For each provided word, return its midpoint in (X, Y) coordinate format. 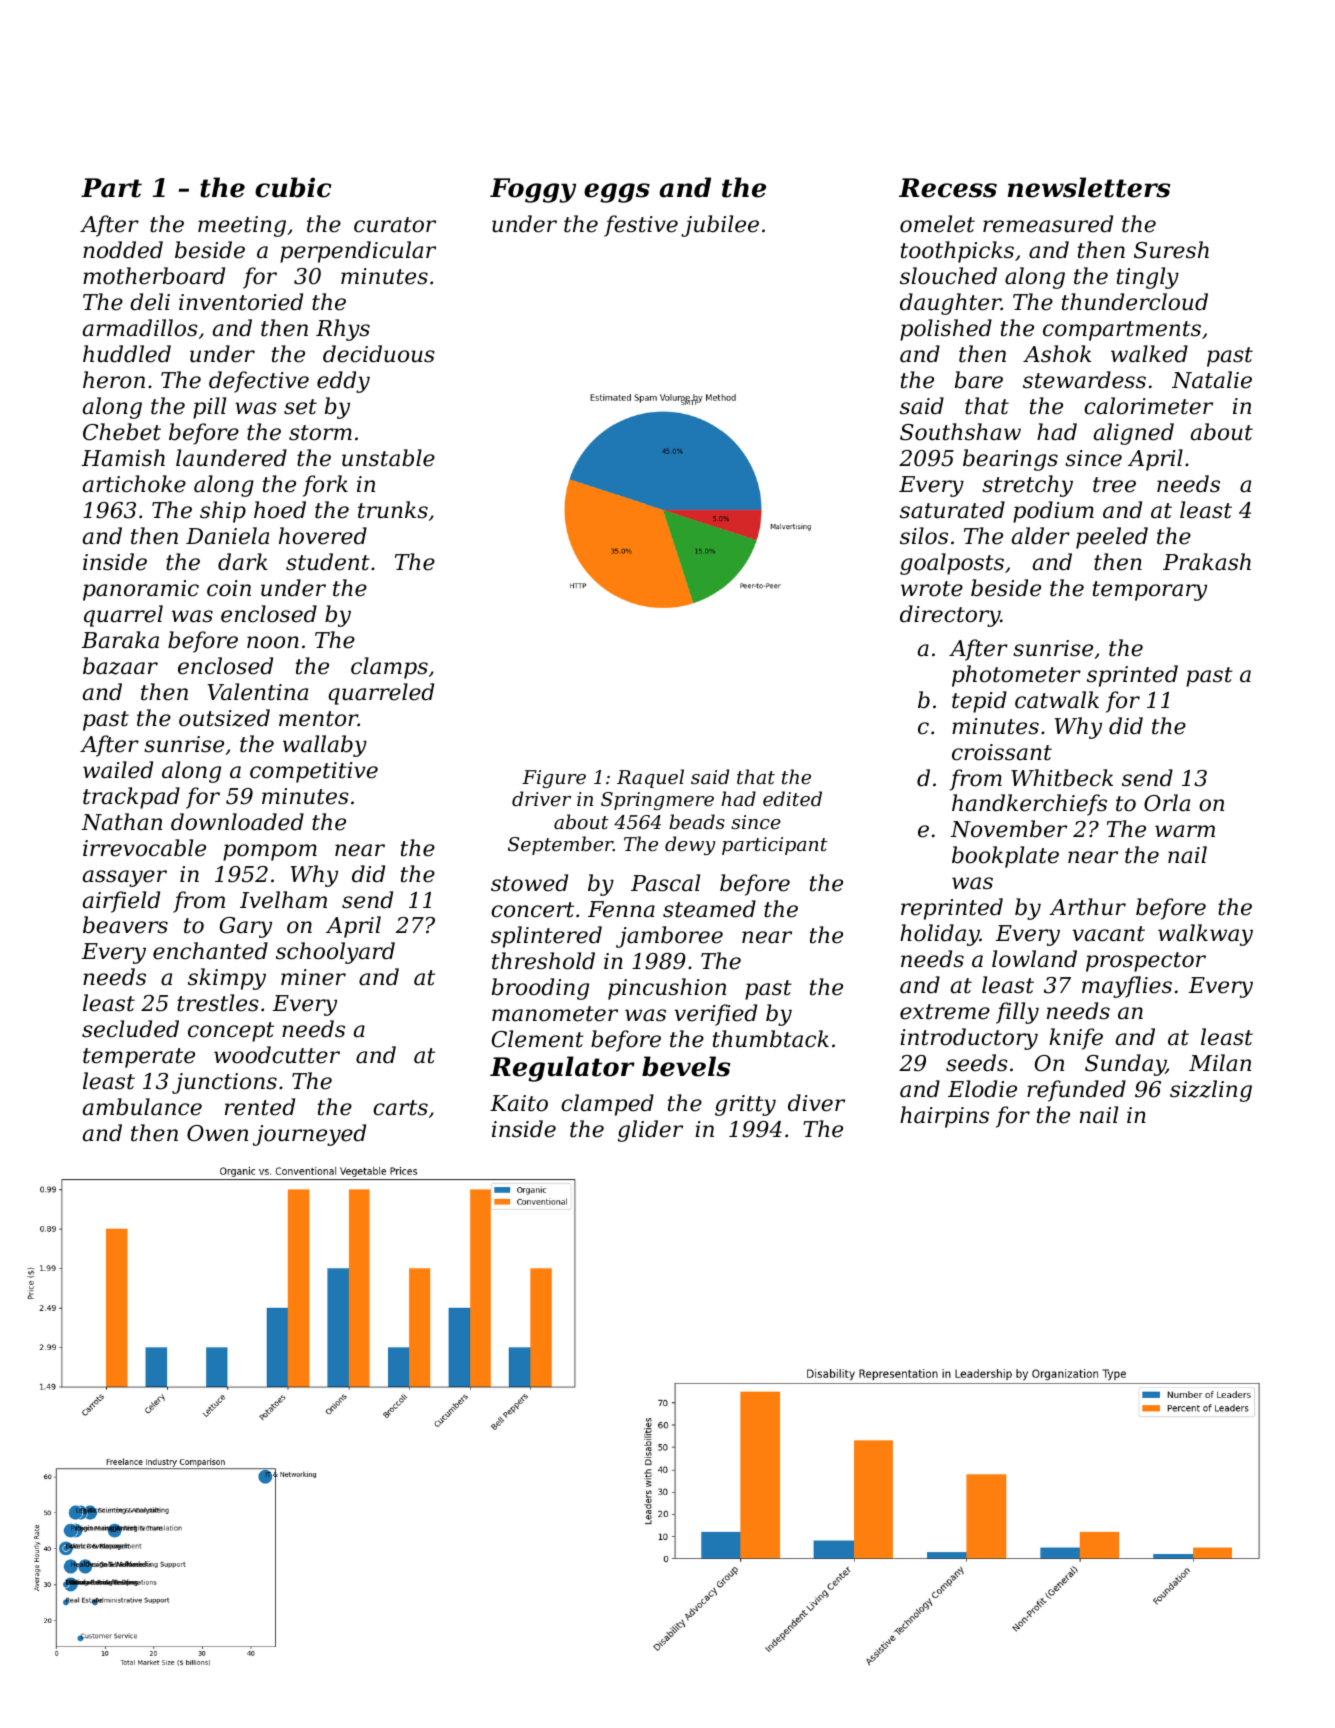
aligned (1134, 434)
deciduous (379, 354)
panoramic (141, 590)
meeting (242, 226)
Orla (1167, 803)
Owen (217, 1133)
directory (950, 616)
